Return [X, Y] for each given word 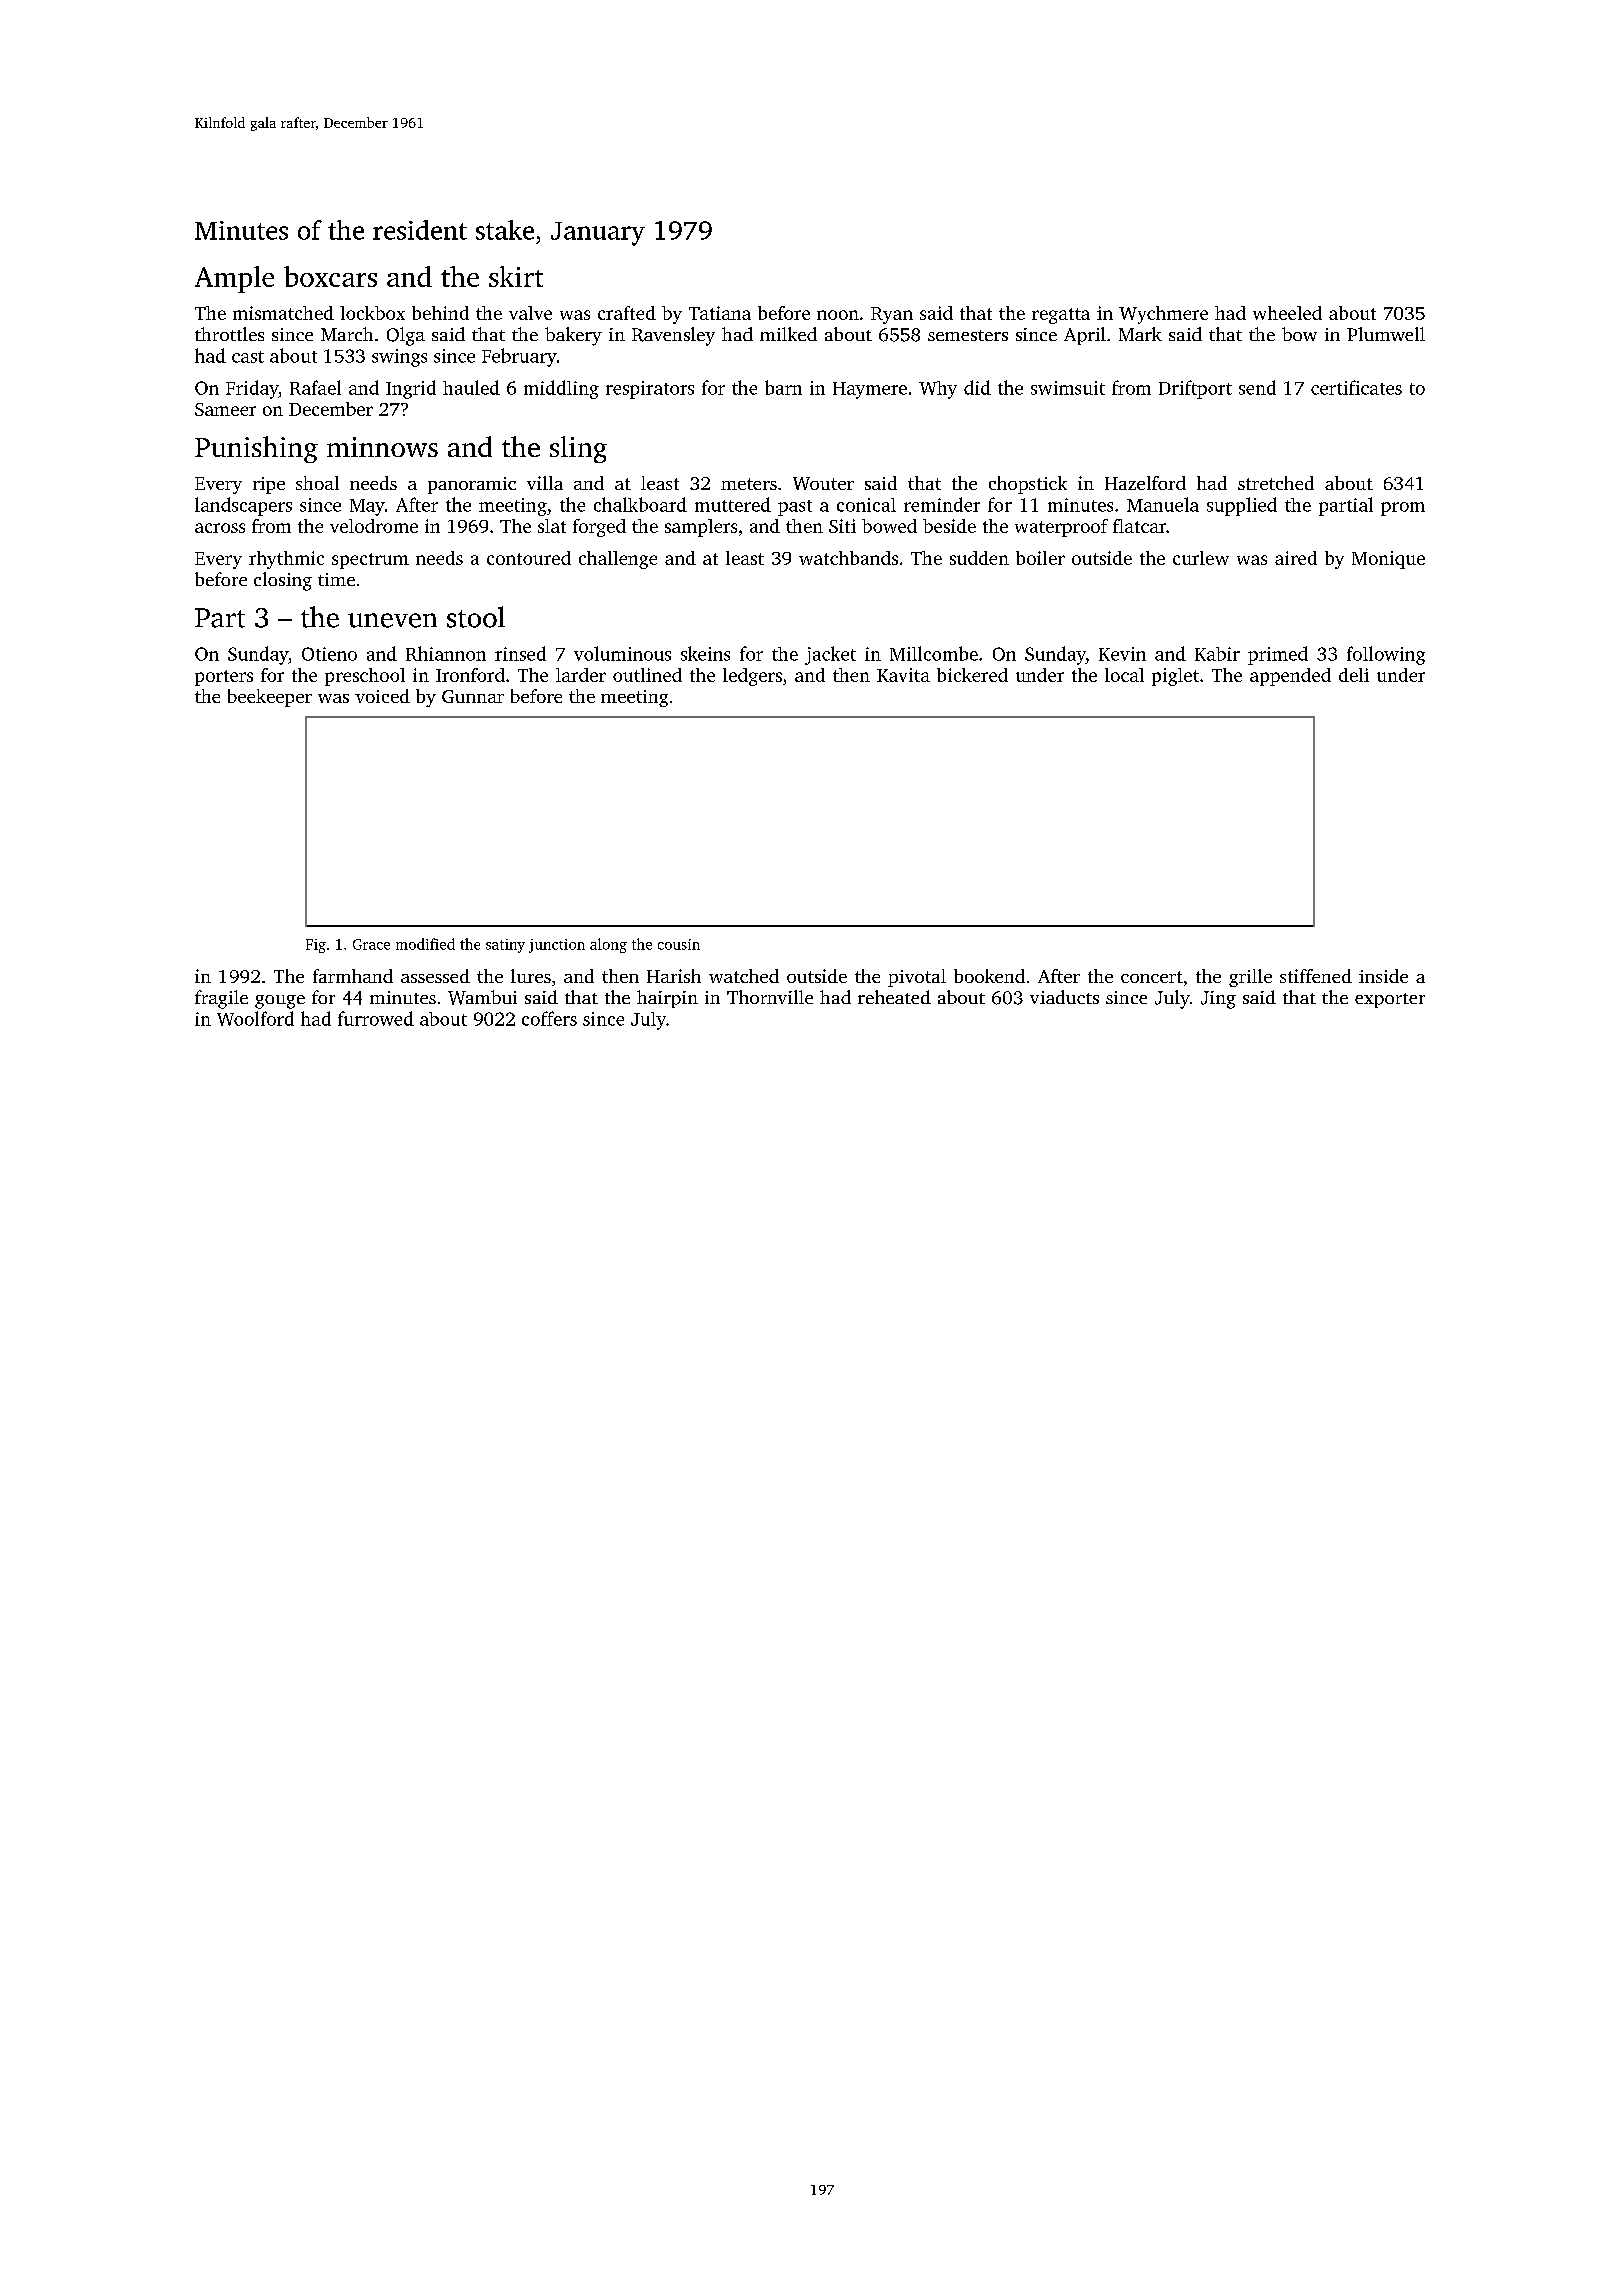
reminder [942, 504]
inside [1383, 976]
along [608, 945]
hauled [471, 387]
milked [788, 334]
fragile [221, 999]
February [519, 357]
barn [783, 387]
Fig [316, 946]
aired [1296, 558]
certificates [1356, 387]
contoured [529, 558]
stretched [1276, 483]
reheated [894, 997]
